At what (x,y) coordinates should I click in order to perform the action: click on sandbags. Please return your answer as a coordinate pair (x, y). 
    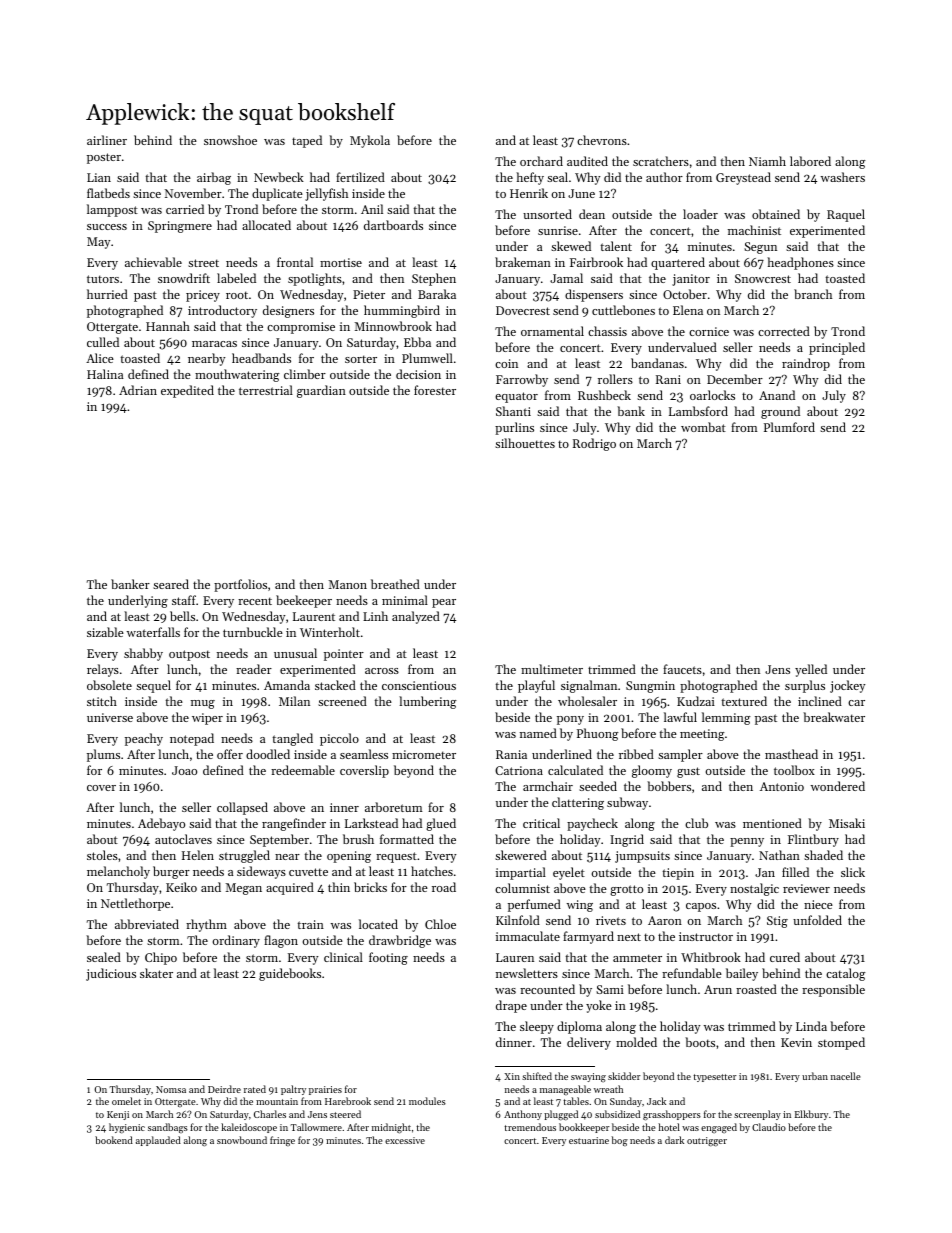
    Looking at the image, I should click on (168, 1128).
